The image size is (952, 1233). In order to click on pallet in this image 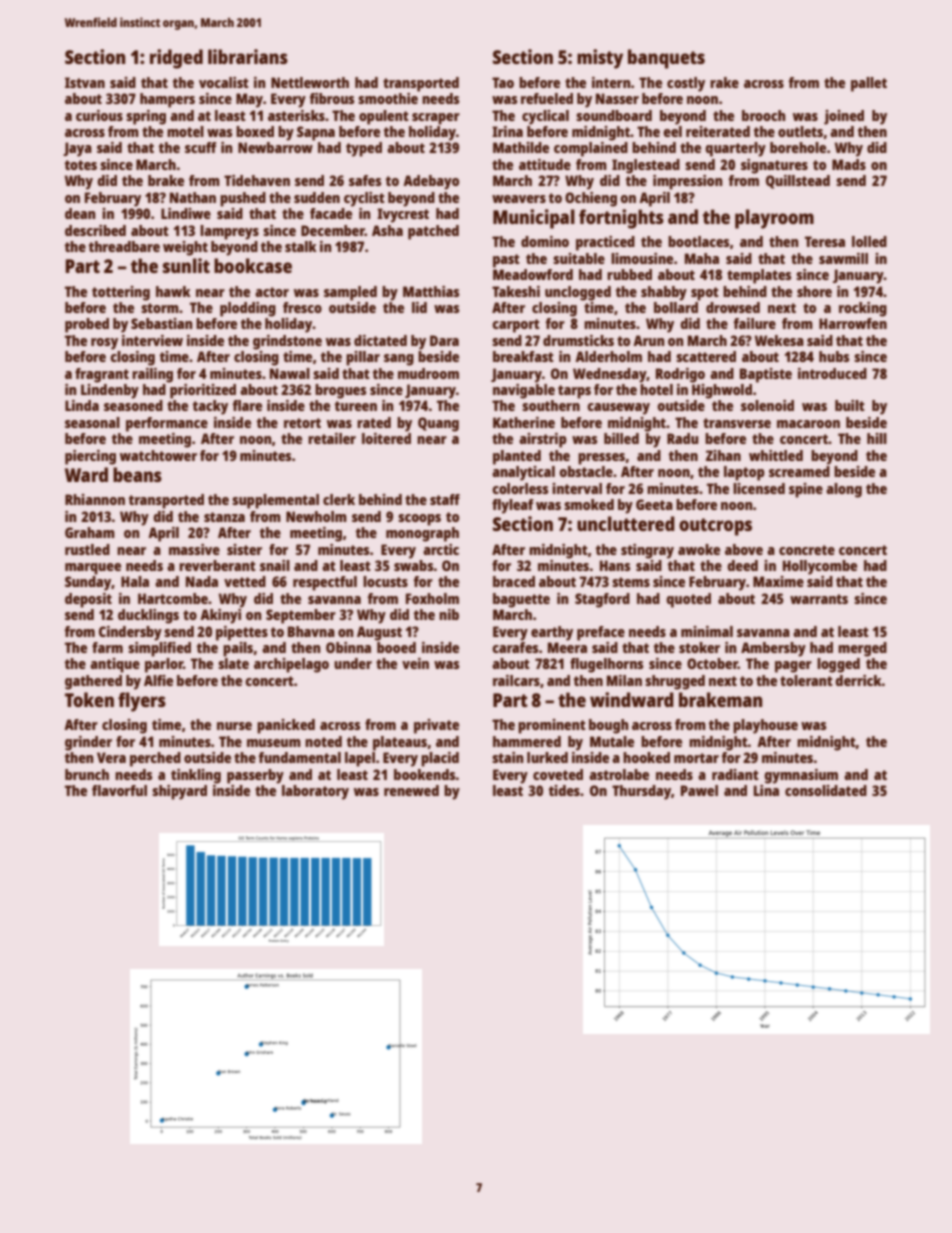, I will do `click(869, 84)`.
